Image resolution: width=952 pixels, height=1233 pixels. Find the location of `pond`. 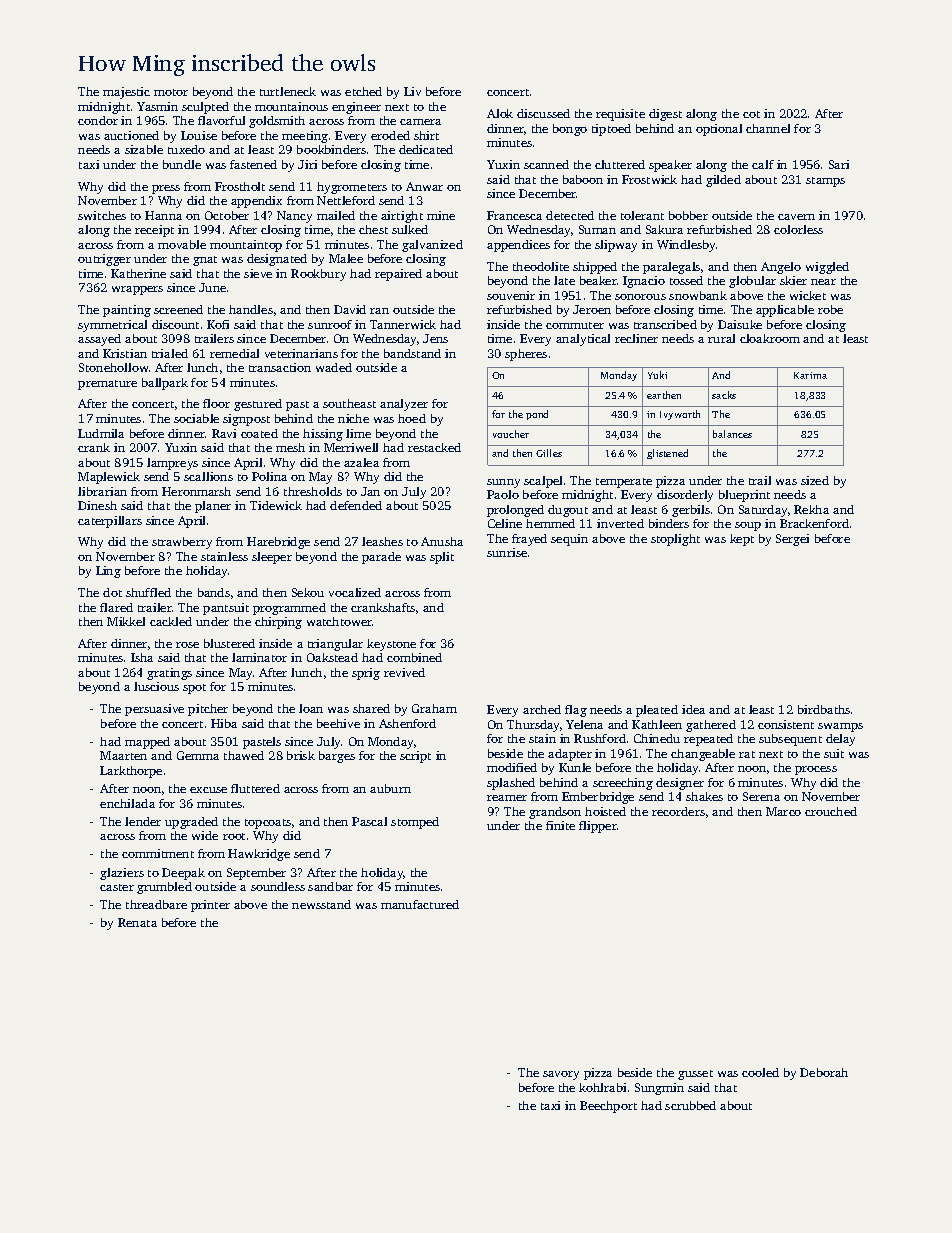

pond is located at coordinates (537, 415).
